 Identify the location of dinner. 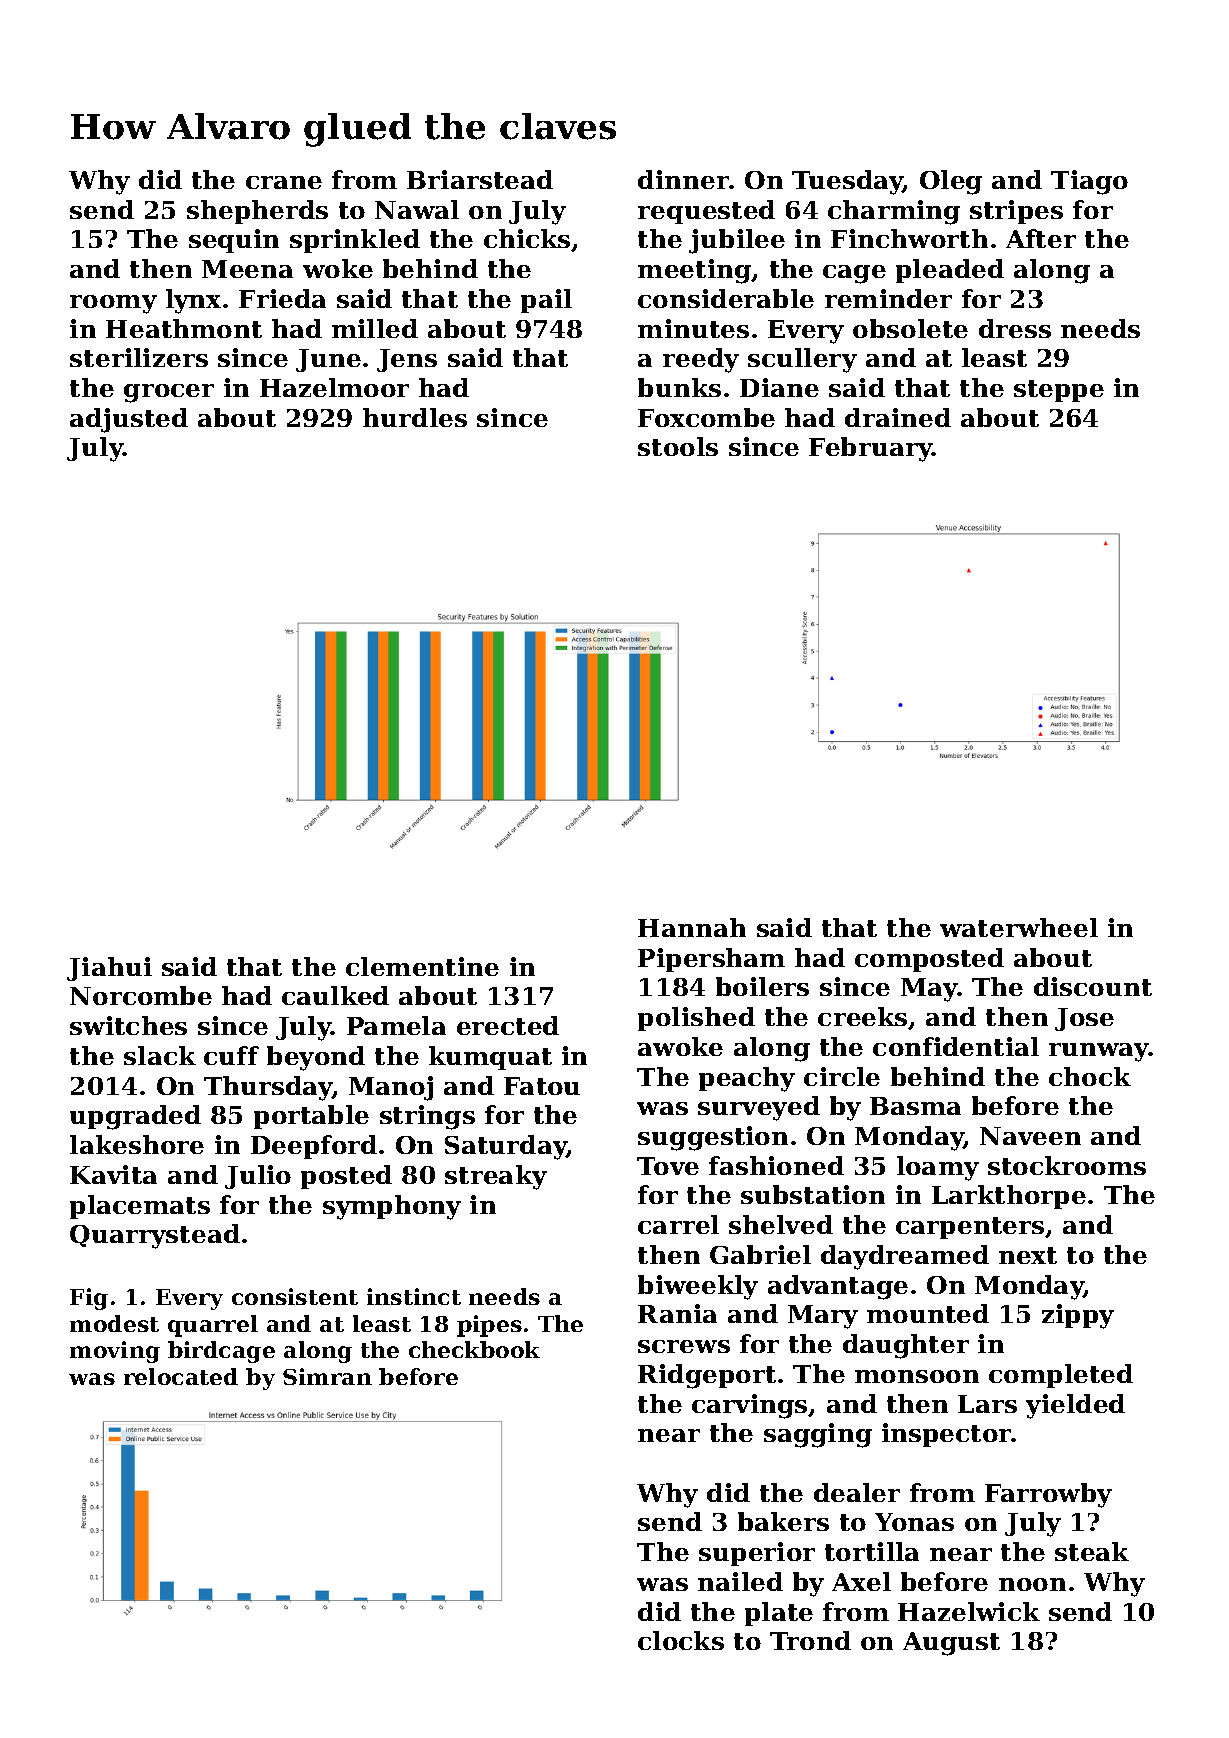
(683, 179).
